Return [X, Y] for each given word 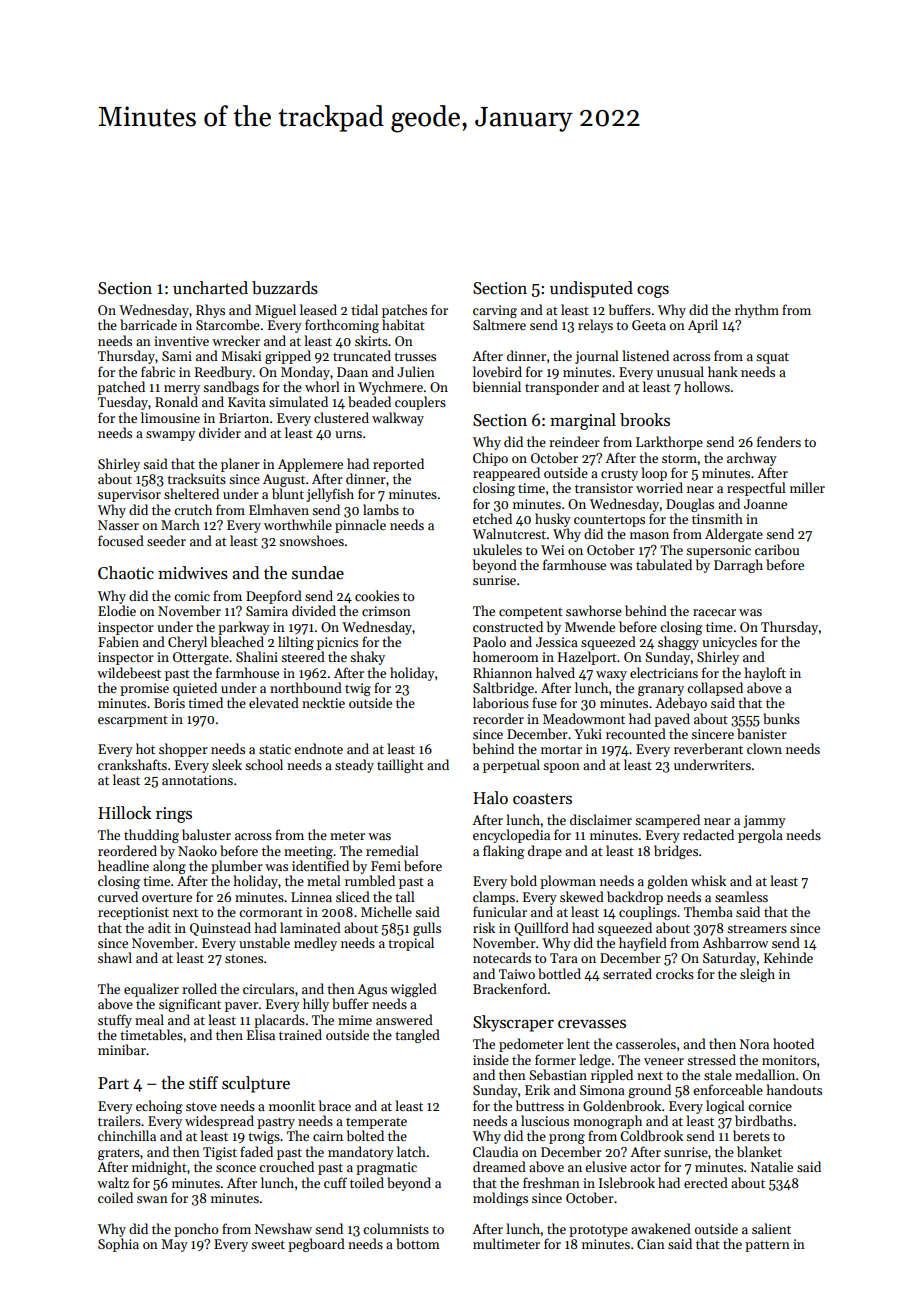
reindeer [574, 441]
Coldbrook [651, 1135]
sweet [268, 1244]
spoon [561, 768]
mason [649, 535]
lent [578, 1043]
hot [145, 748]
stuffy [115, 1021]
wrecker [236, 340]
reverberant [708, 748]
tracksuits [196, 478]
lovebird [497, 371]
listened [645, 355]
